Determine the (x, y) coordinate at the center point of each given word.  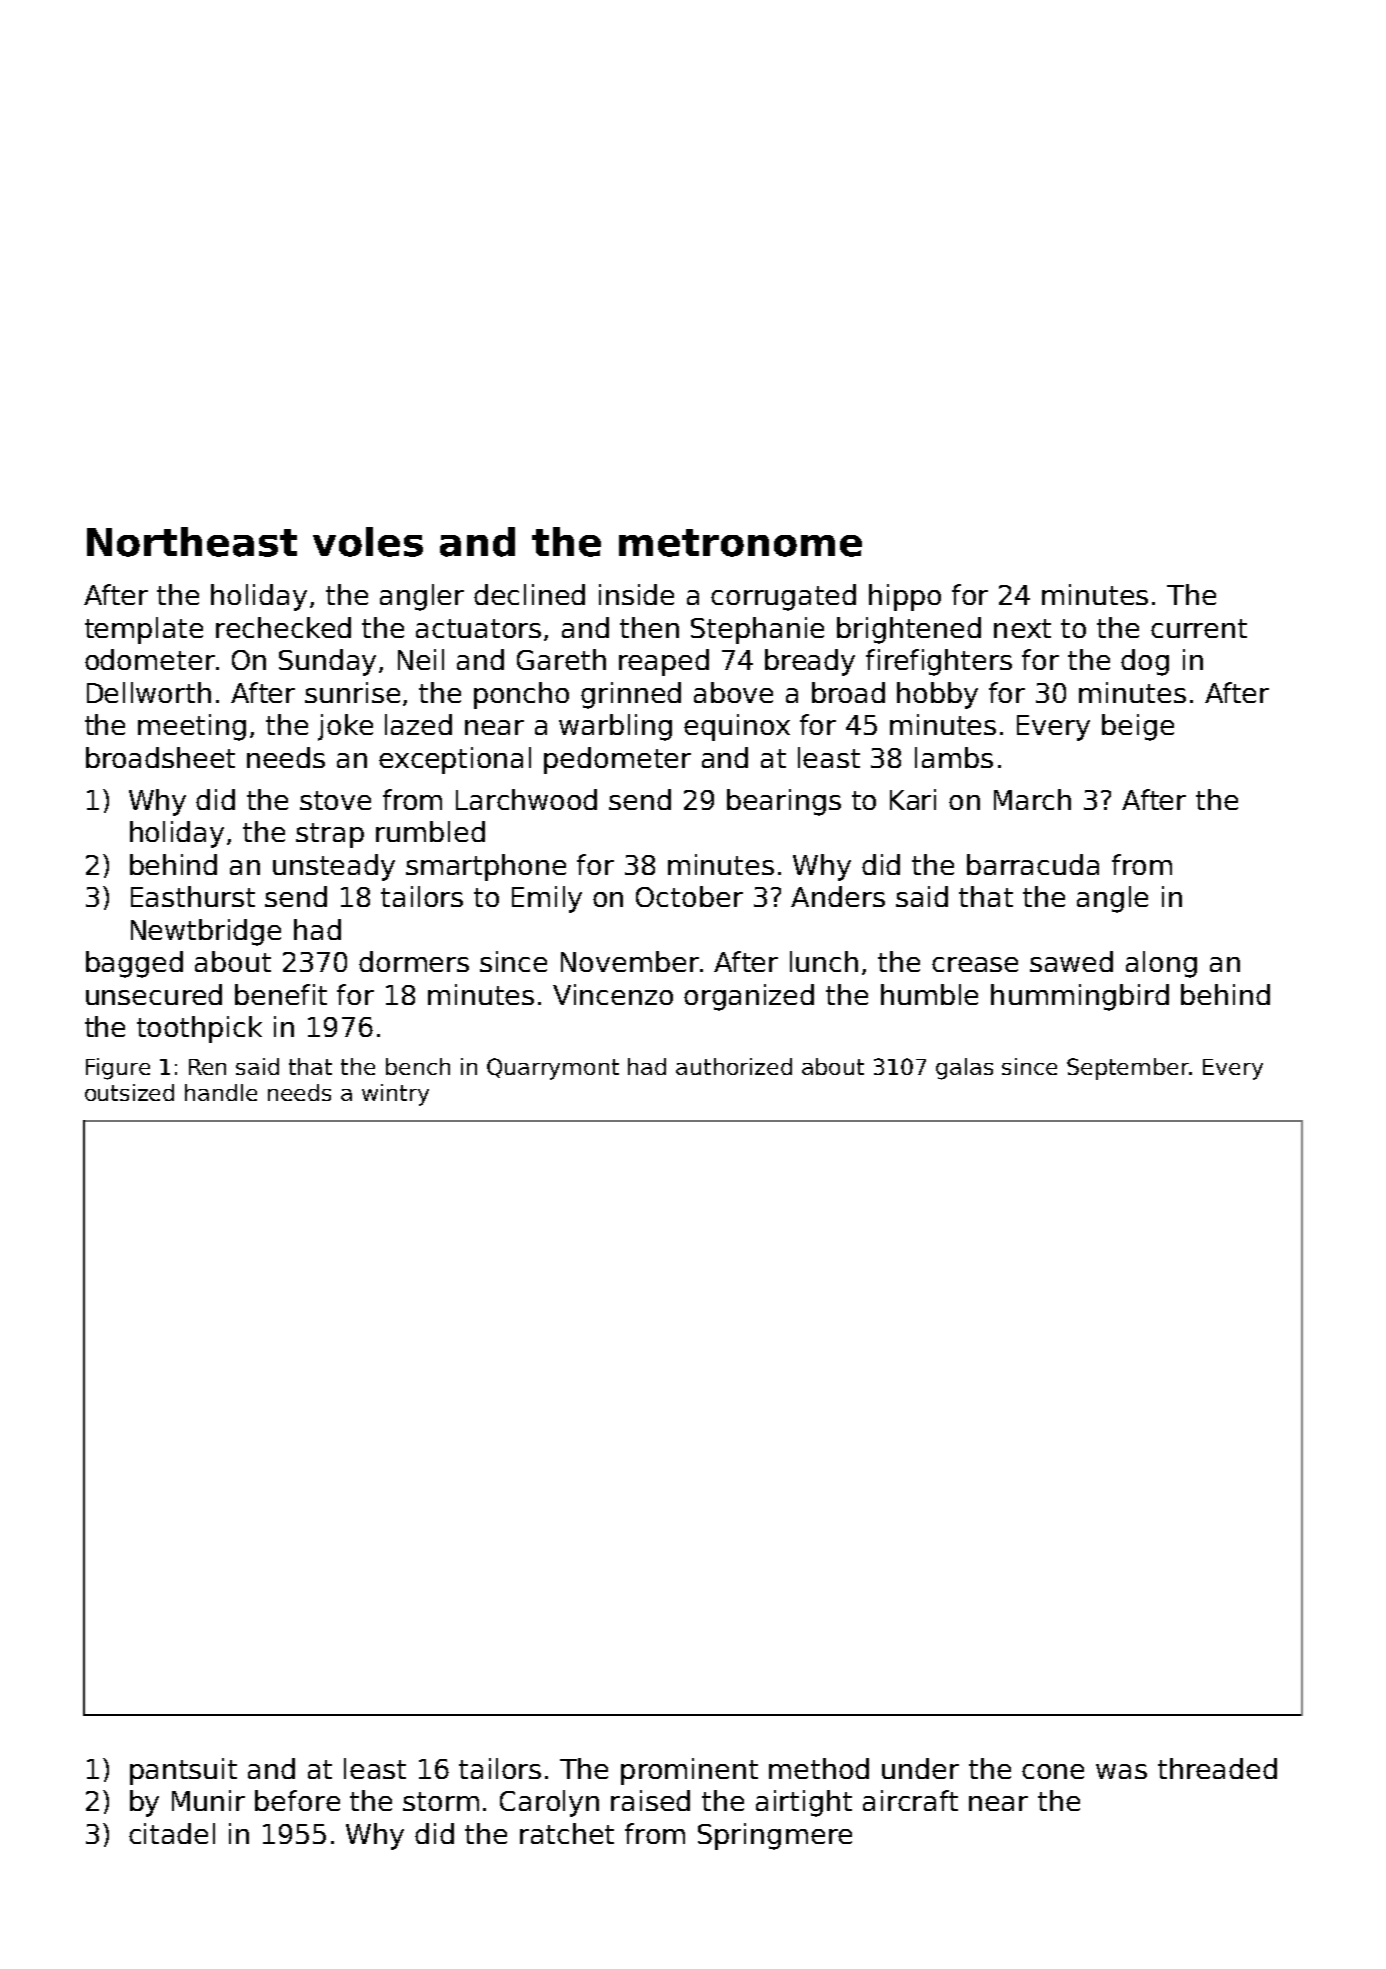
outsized (129, 1092)
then (649, 627)
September (1128, 1069)
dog (1145, 662)
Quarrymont (553, 1069)
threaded (1217, 1768)
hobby (937, 695)
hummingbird (1080, 997)
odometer (150, 659)
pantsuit (183, 1771)
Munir (208, 1800)
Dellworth (149, 692)
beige (1138, 727)
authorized (734, 1066)
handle (221, 1092)
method (819, 1768)
